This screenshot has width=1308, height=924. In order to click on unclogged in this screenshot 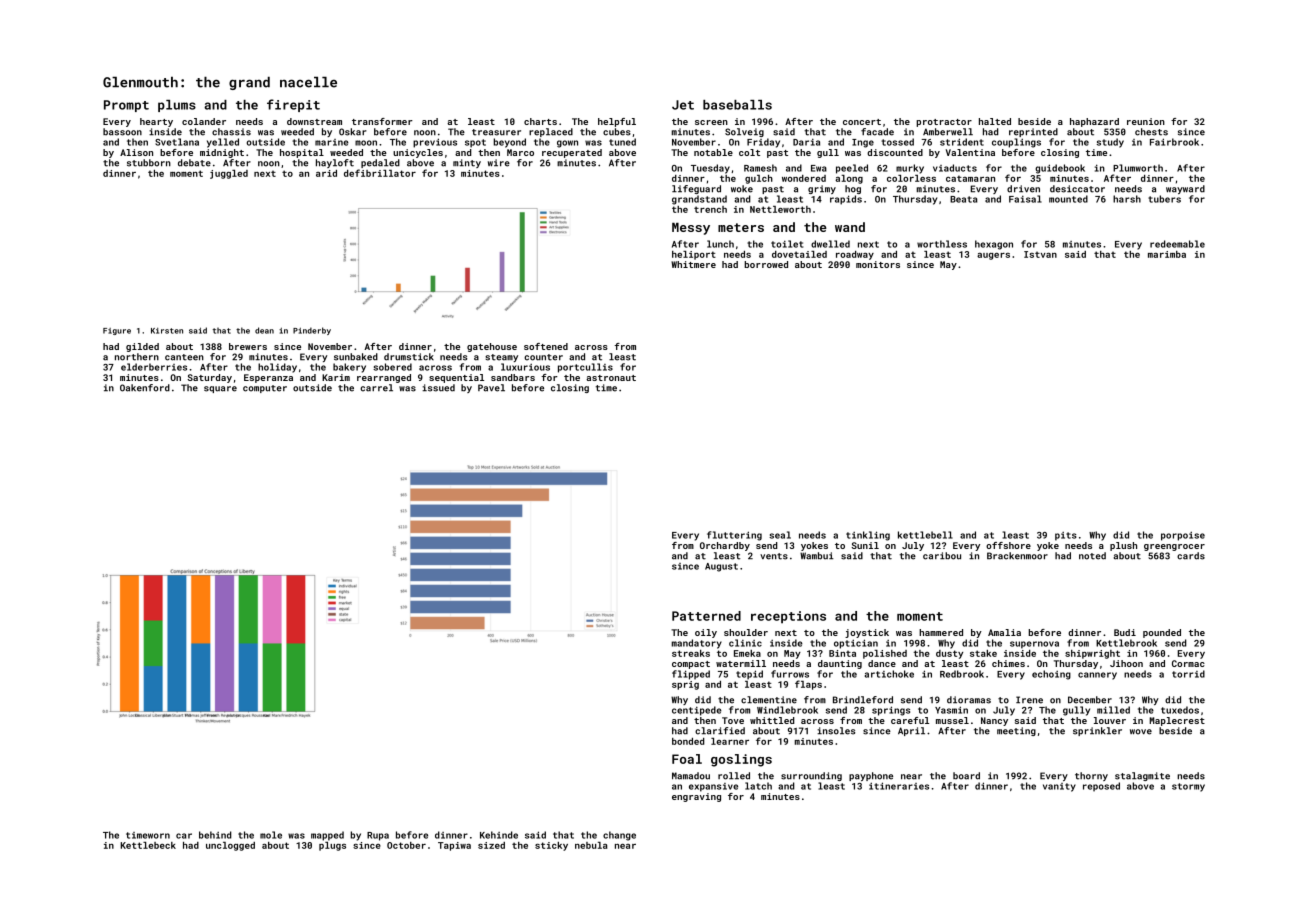, I will do `click(230, 846)`.
